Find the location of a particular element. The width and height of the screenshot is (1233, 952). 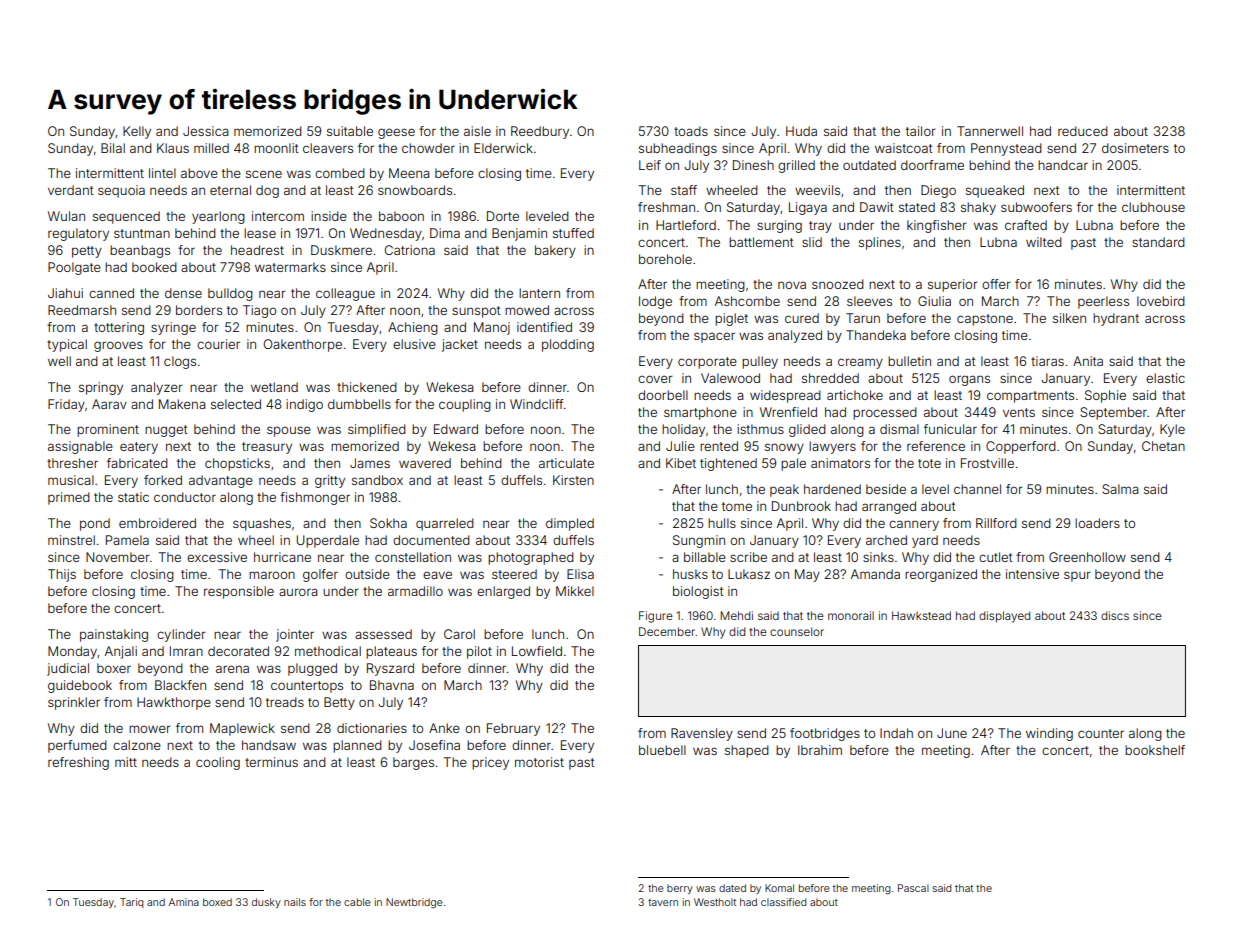

calzone is located at coordinates (137, 745).
